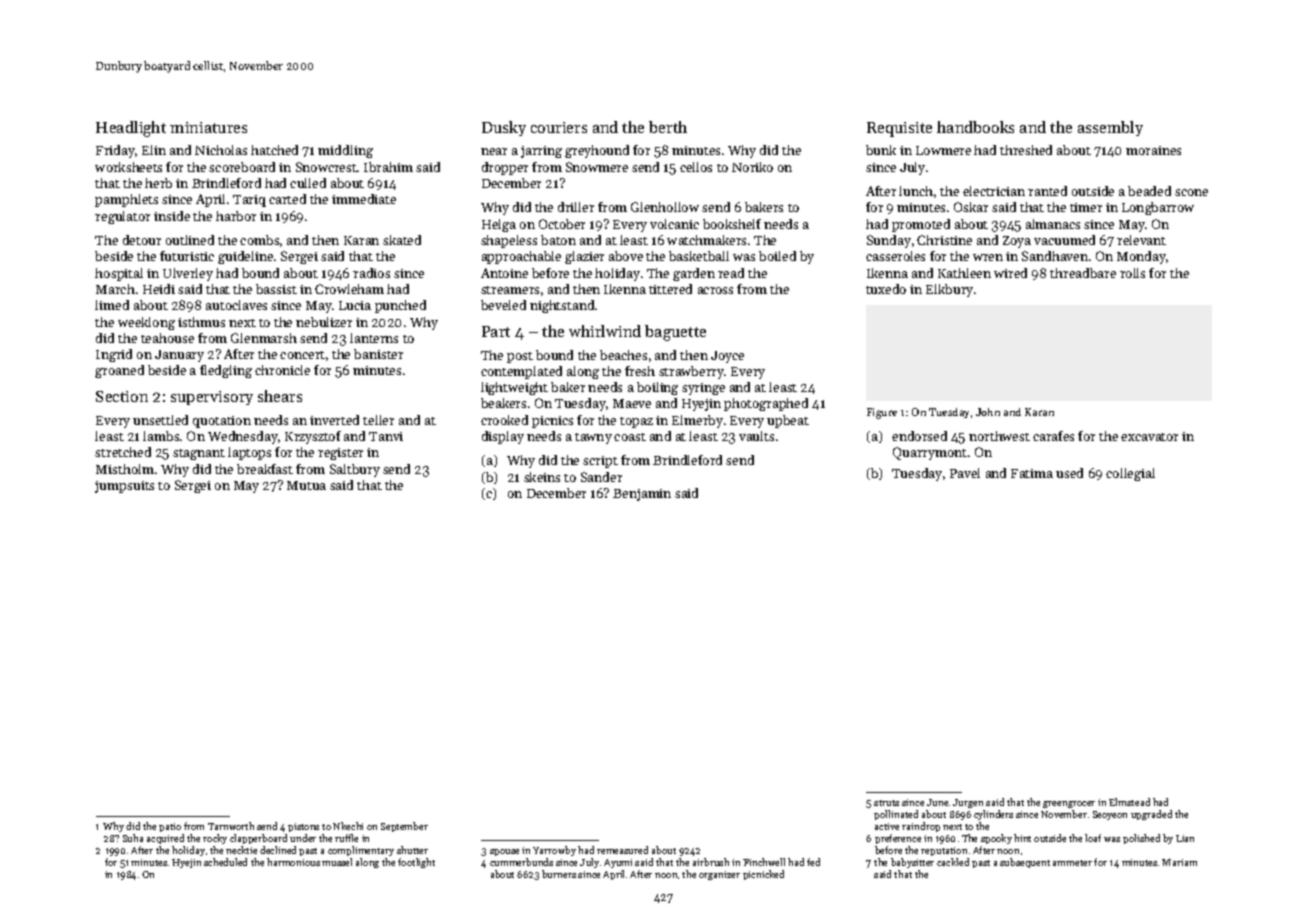  I want to click on handbooks, so click(975, 127).
